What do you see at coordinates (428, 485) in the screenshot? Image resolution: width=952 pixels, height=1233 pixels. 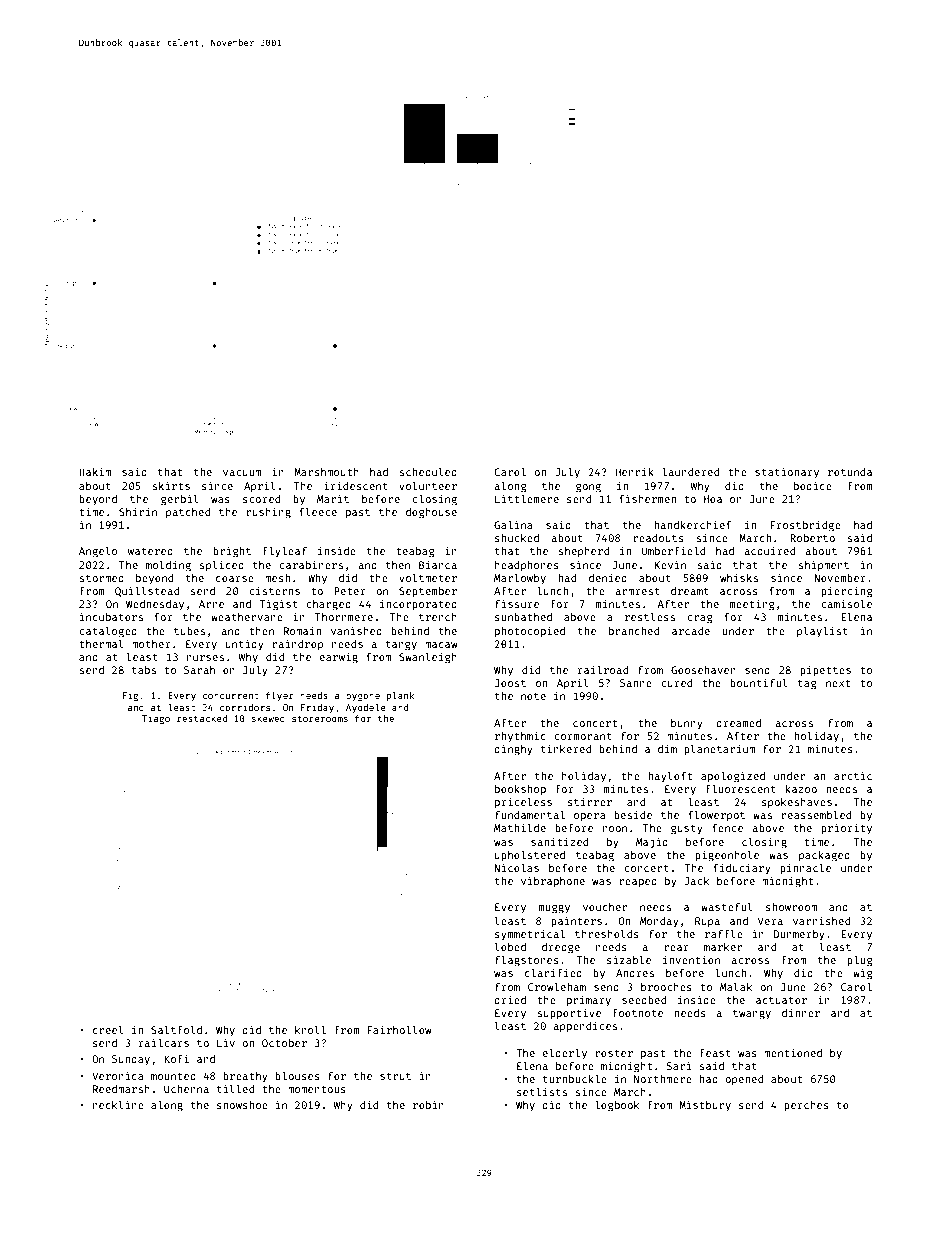 I see `volunteer` at bounding box center [428, 485].
